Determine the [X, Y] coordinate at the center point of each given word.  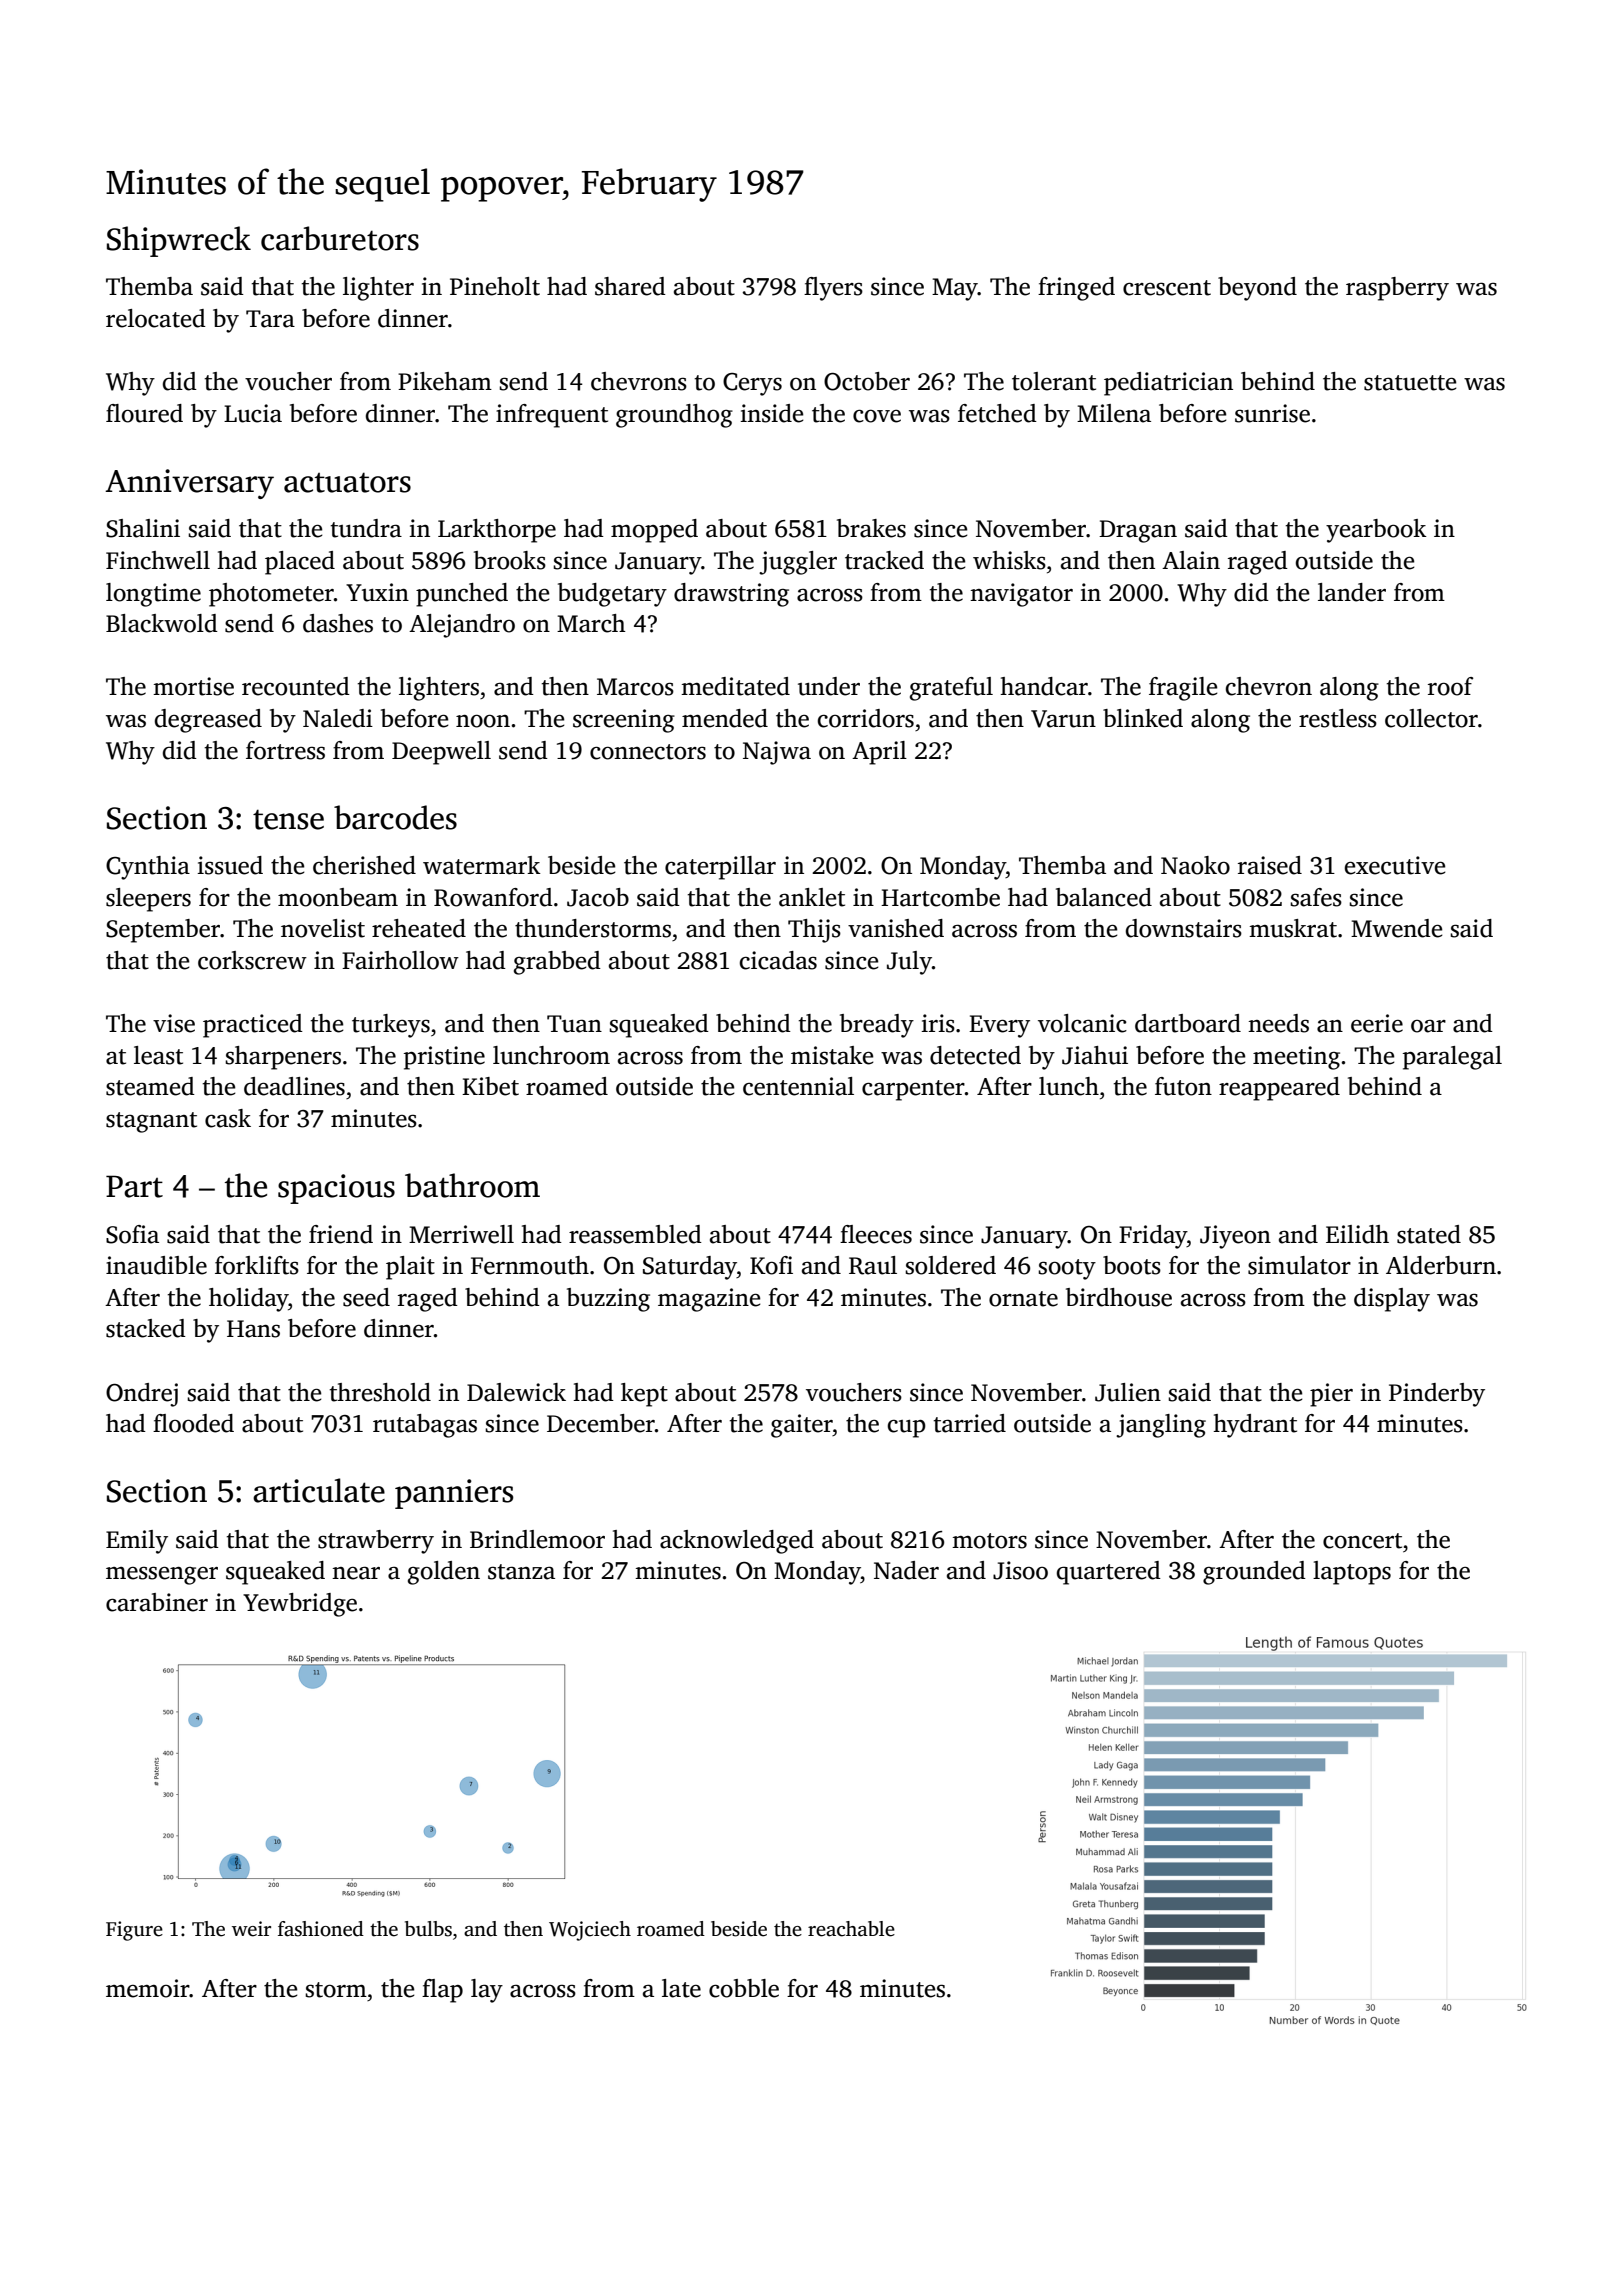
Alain [1191, 560]
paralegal [1452, 1058]
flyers [833, 289]
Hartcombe [940, 897]
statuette [1410, 383]
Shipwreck [179, 241]
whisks [1009, 560]
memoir [148, 1988]
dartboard [1188, 1023]
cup [907, 1429]
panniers [454, 1494]
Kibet [490, 1086]
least [158, 1055]
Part [134, 1186]
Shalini [143, 528]
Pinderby [1437, 1395]
